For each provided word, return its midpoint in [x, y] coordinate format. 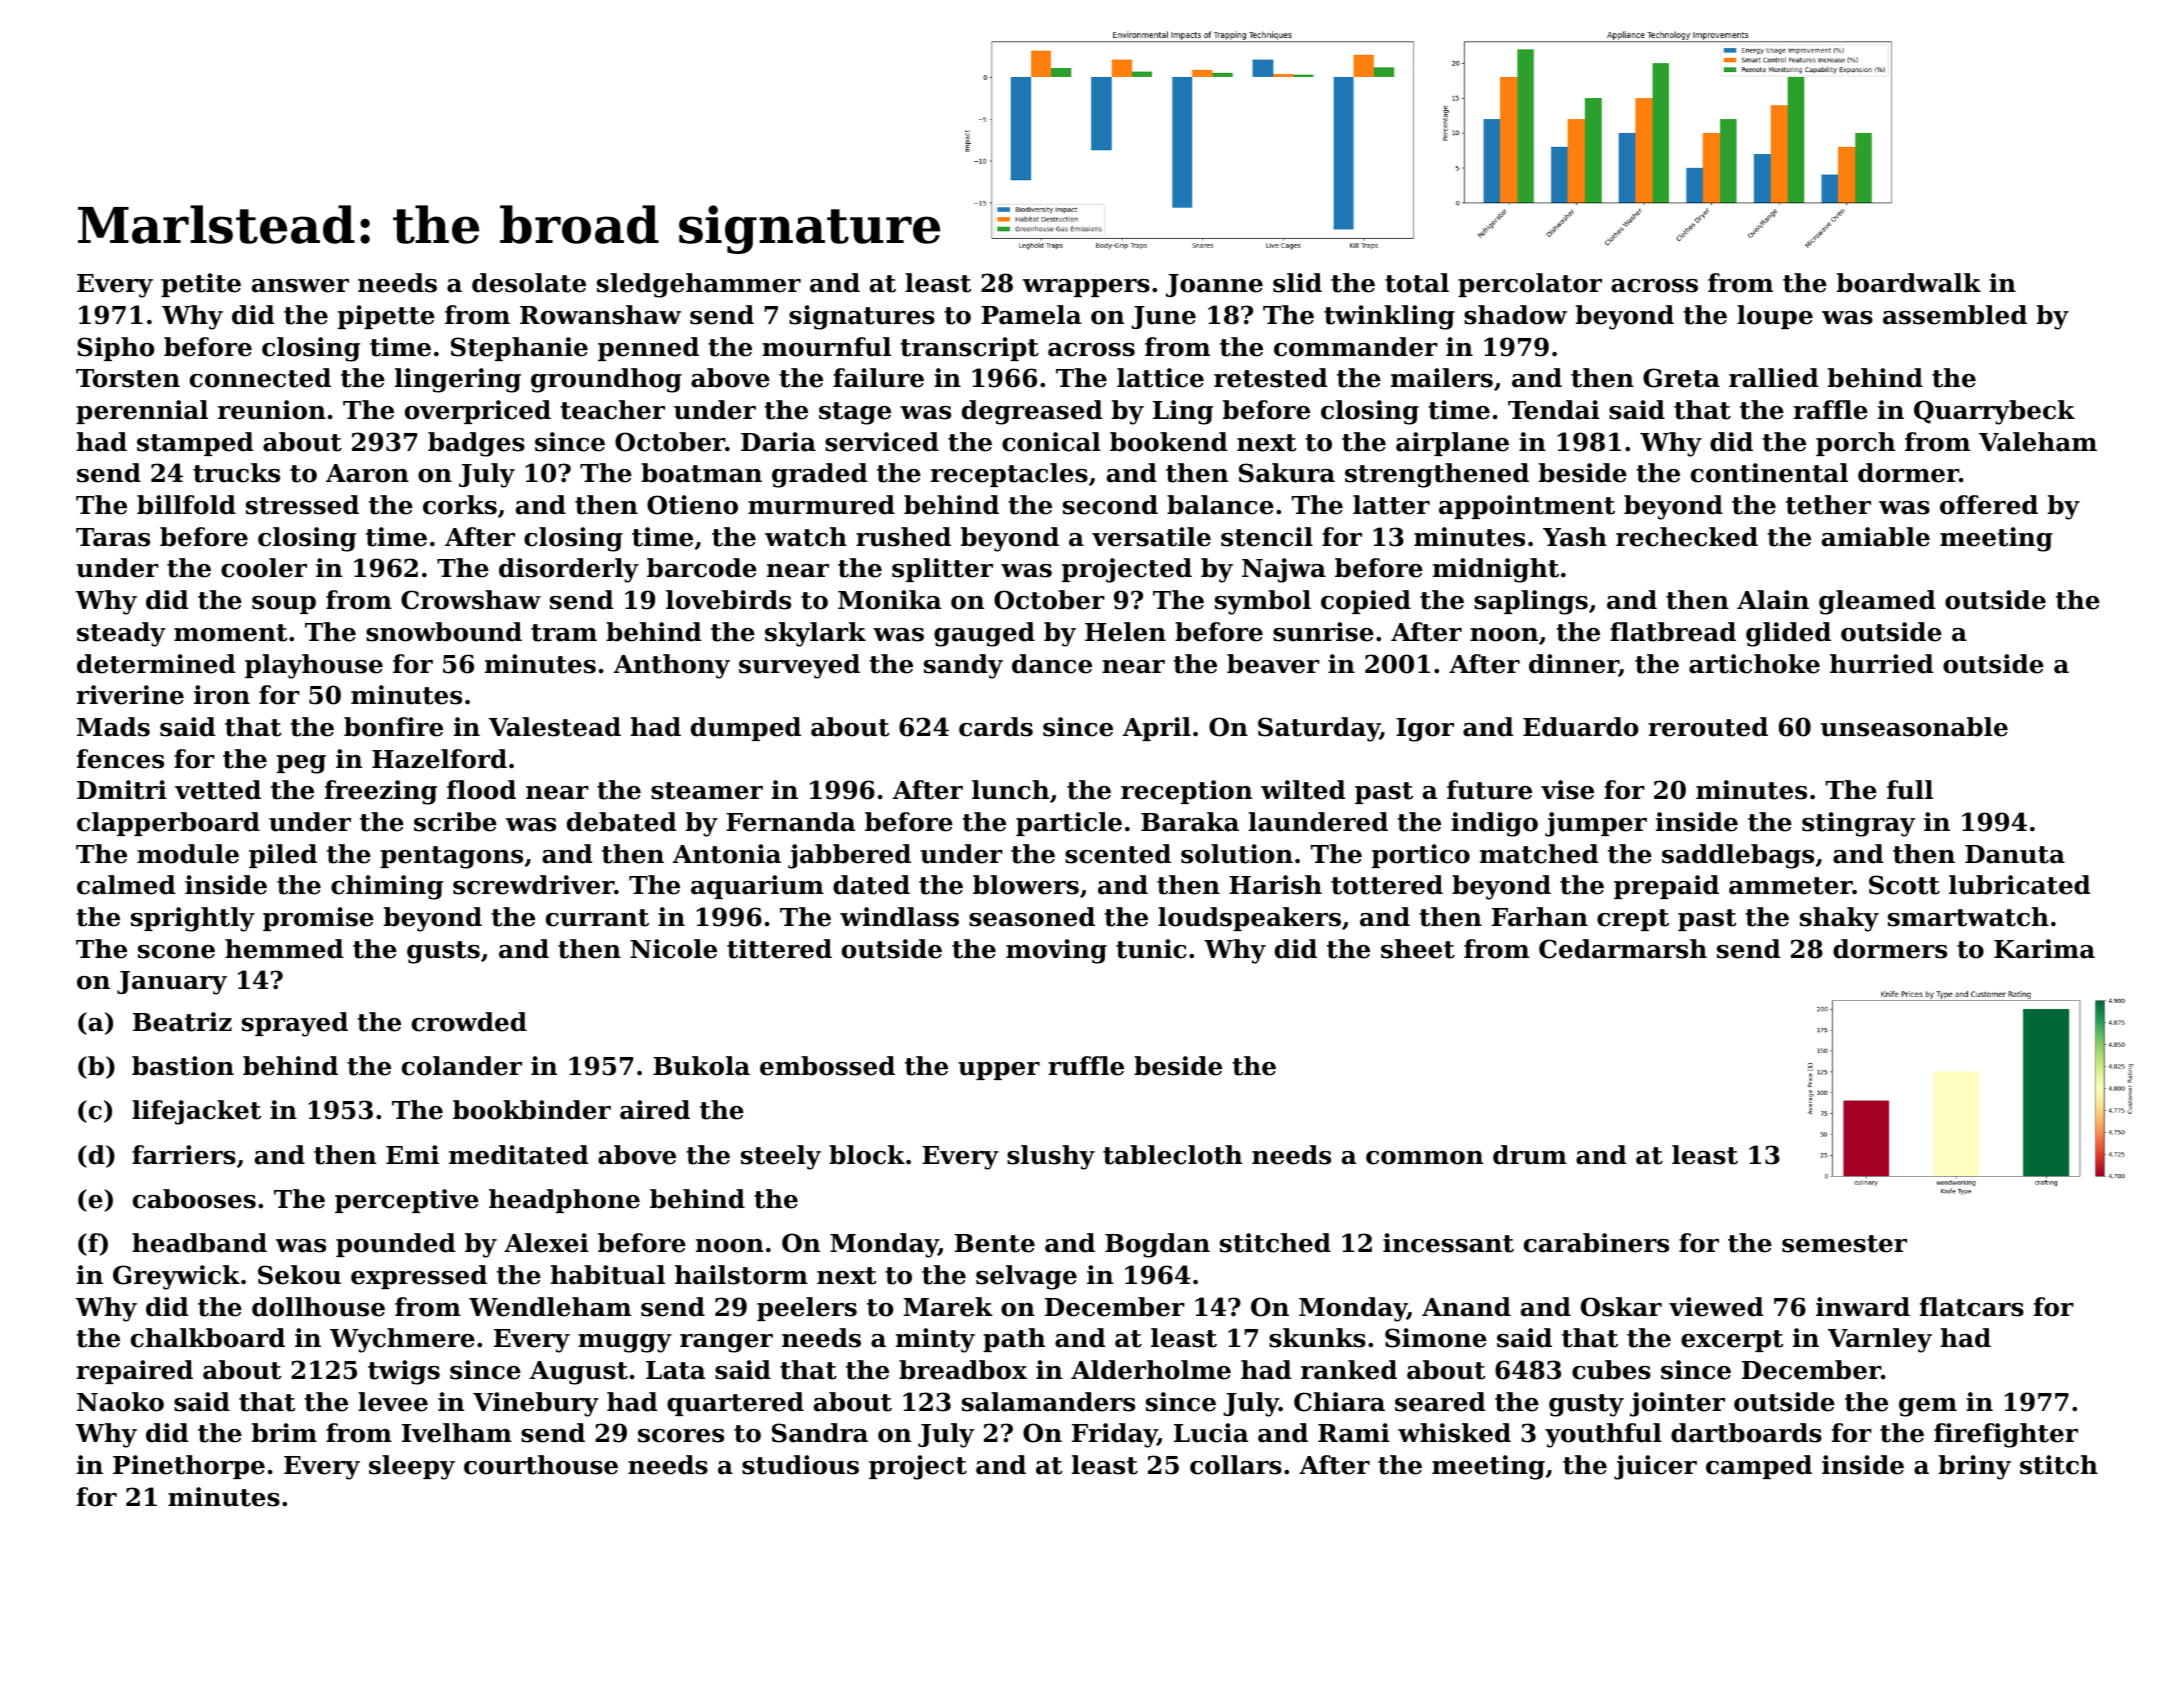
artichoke [1754, 664]
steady [121, 634]
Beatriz [182, 1022]
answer [300, 286]
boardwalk [1909, 283]
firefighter [2006, 1435]
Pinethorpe [189, 1467]
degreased [1032, 412]
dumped [746, 729]
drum [1530, 1155]
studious [800, 1465]
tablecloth [1172, 1155]
